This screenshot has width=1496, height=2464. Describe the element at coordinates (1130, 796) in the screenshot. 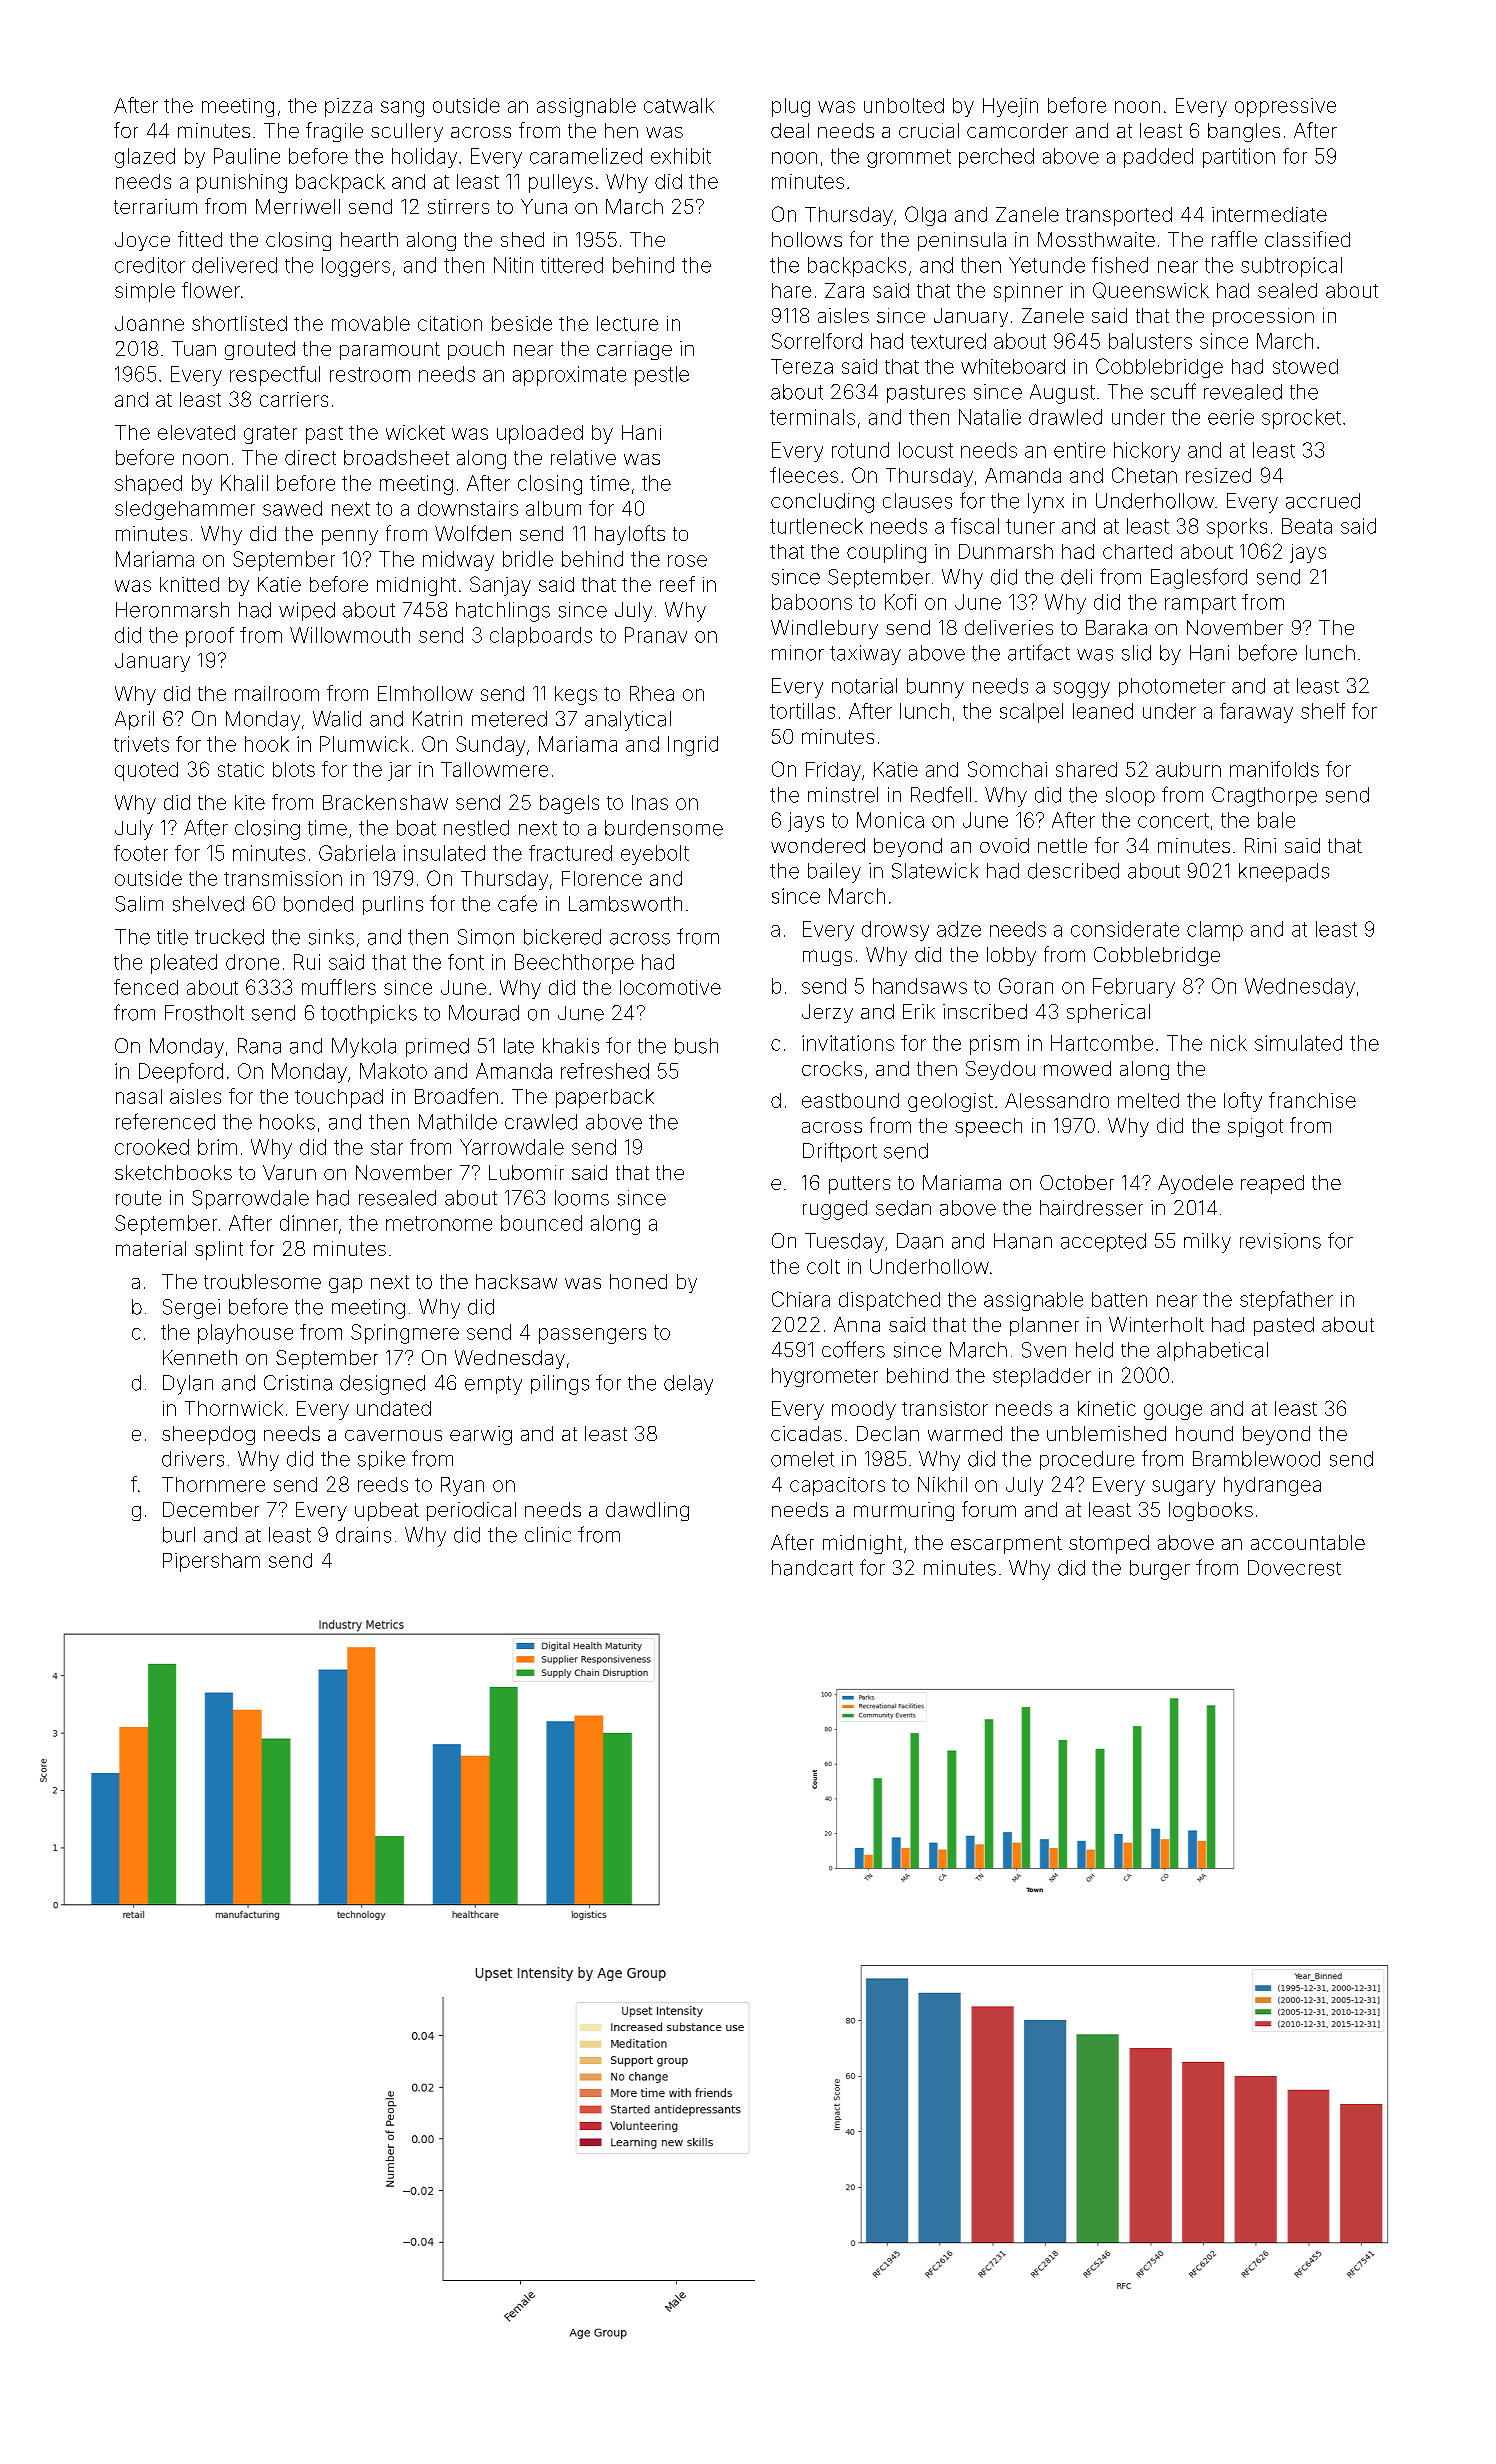

I see `sloop` at that location.
